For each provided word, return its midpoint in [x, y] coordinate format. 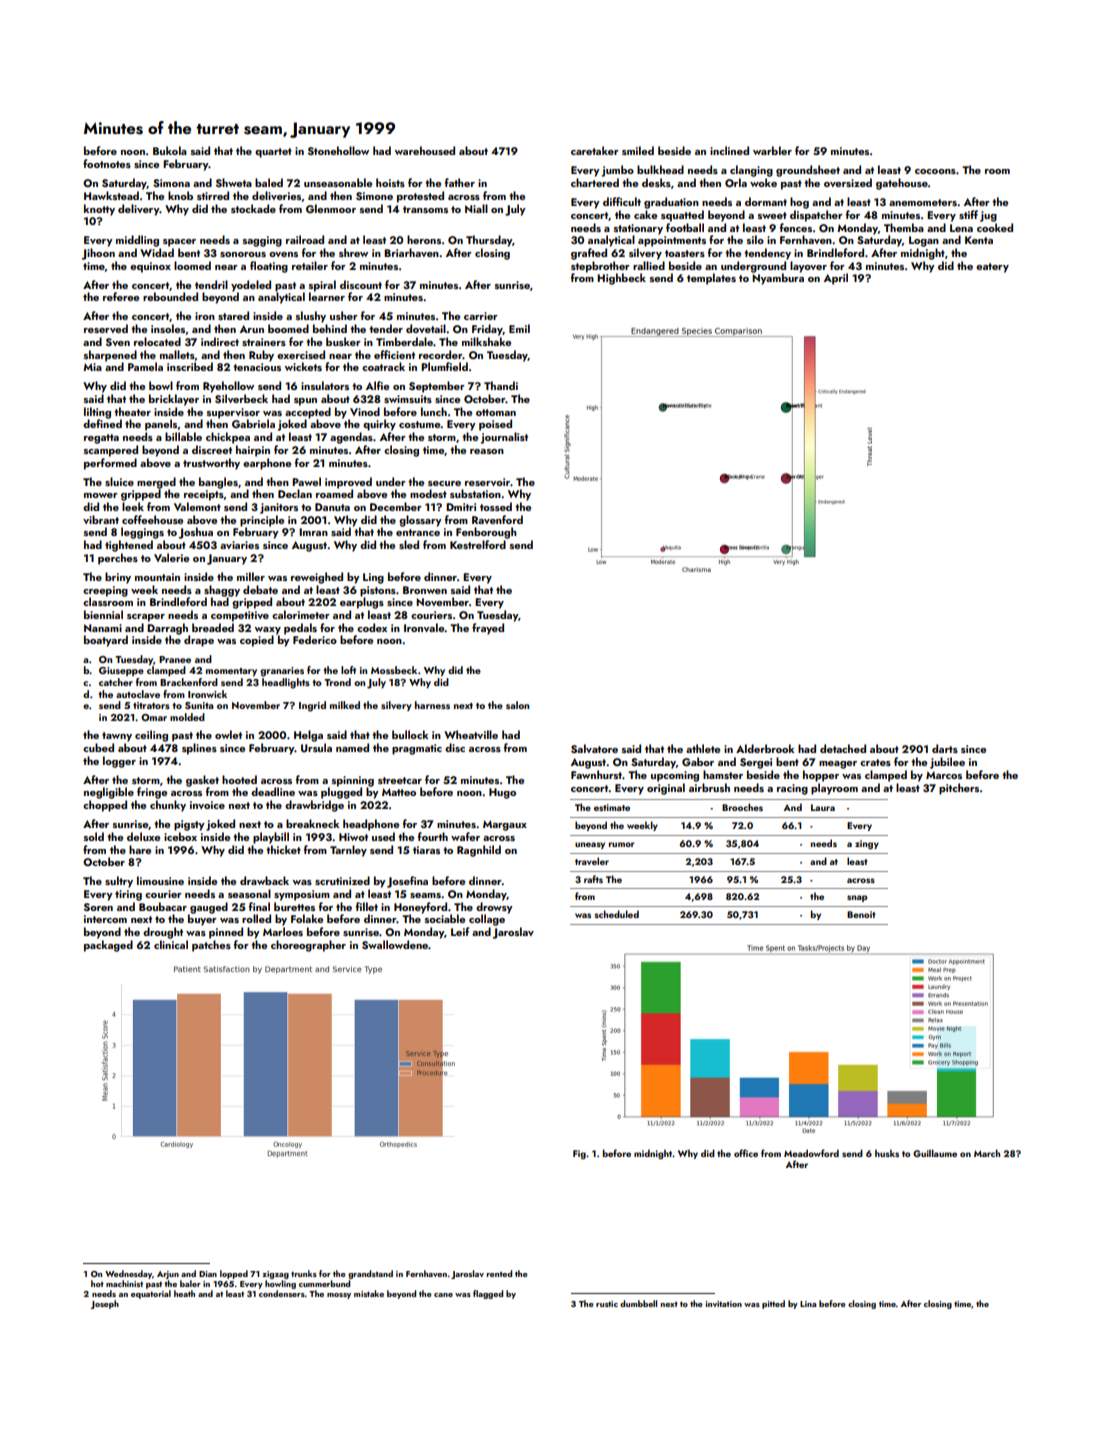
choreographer [308, 946]
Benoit [861, 914]
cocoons [935, 171]
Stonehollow [338, 150]
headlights [286, 683]
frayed [488, 629]
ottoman [496, 412]
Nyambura [778, 279]
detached [843, 748]
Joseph [105, 1304]
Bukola [170, 150]
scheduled [616, 914]
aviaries [239, 545]
